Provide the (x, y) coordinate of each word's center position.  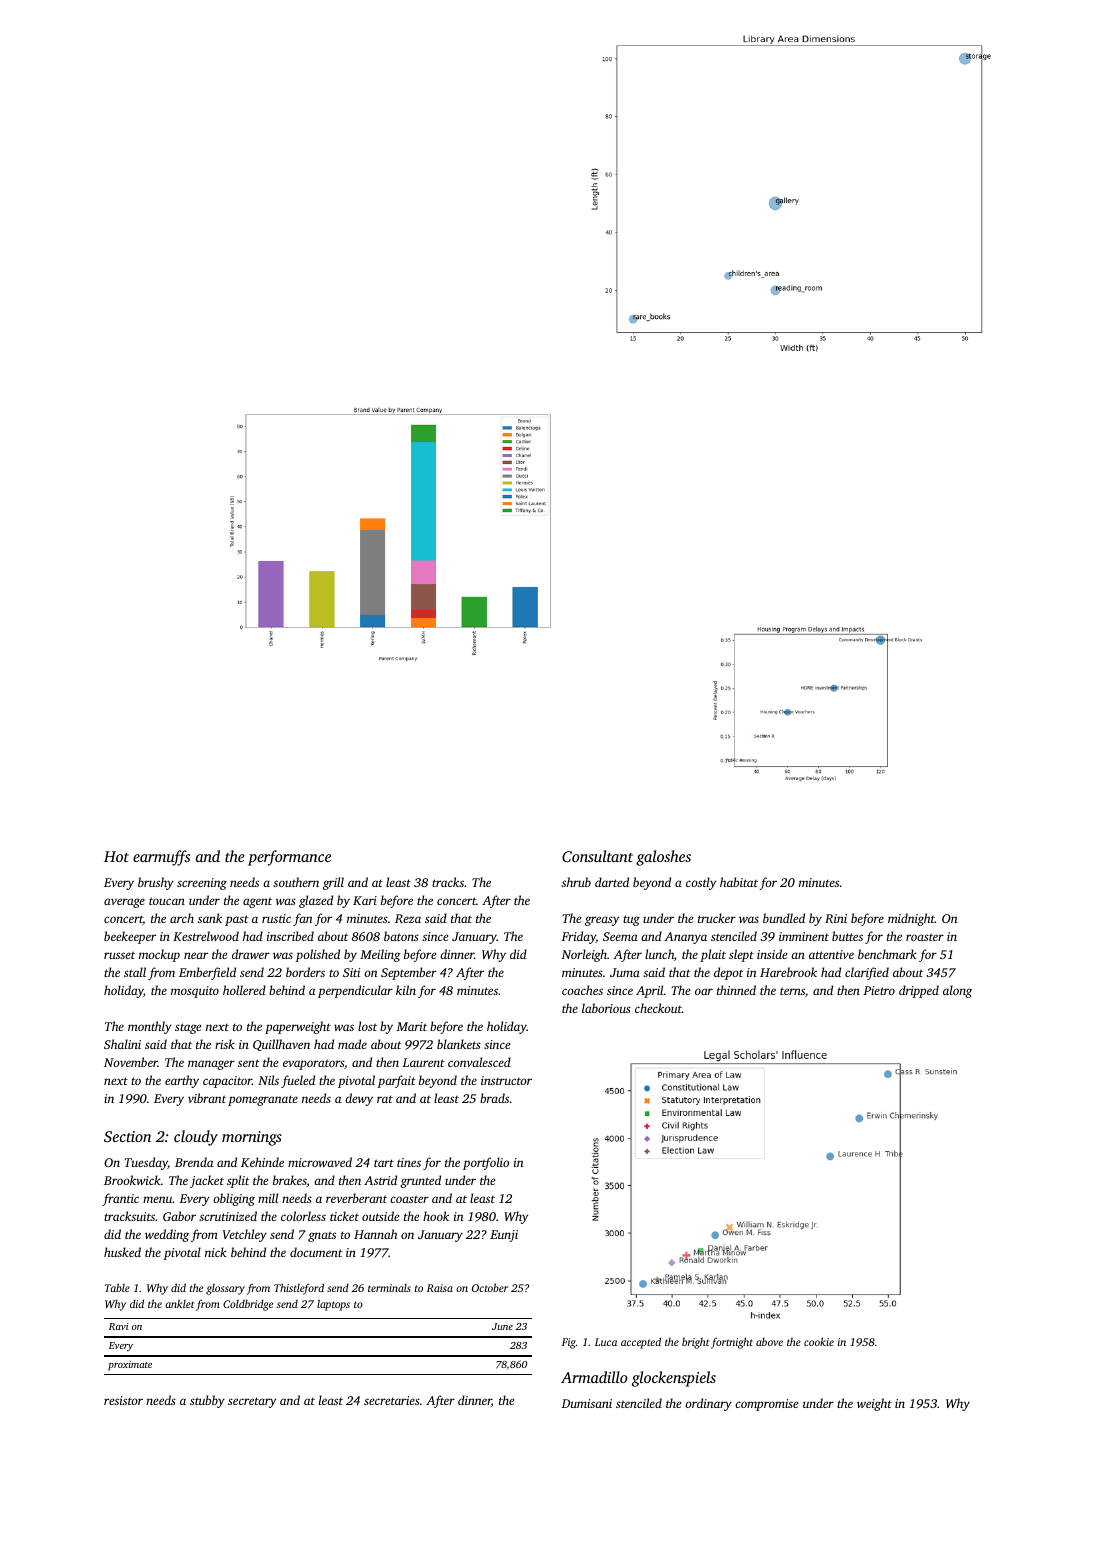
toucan (167, 901)
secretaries (392, 1400)
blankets (459, 1044)
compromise (766, 1405)
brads (494, 1098)
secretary (252, 1402)
